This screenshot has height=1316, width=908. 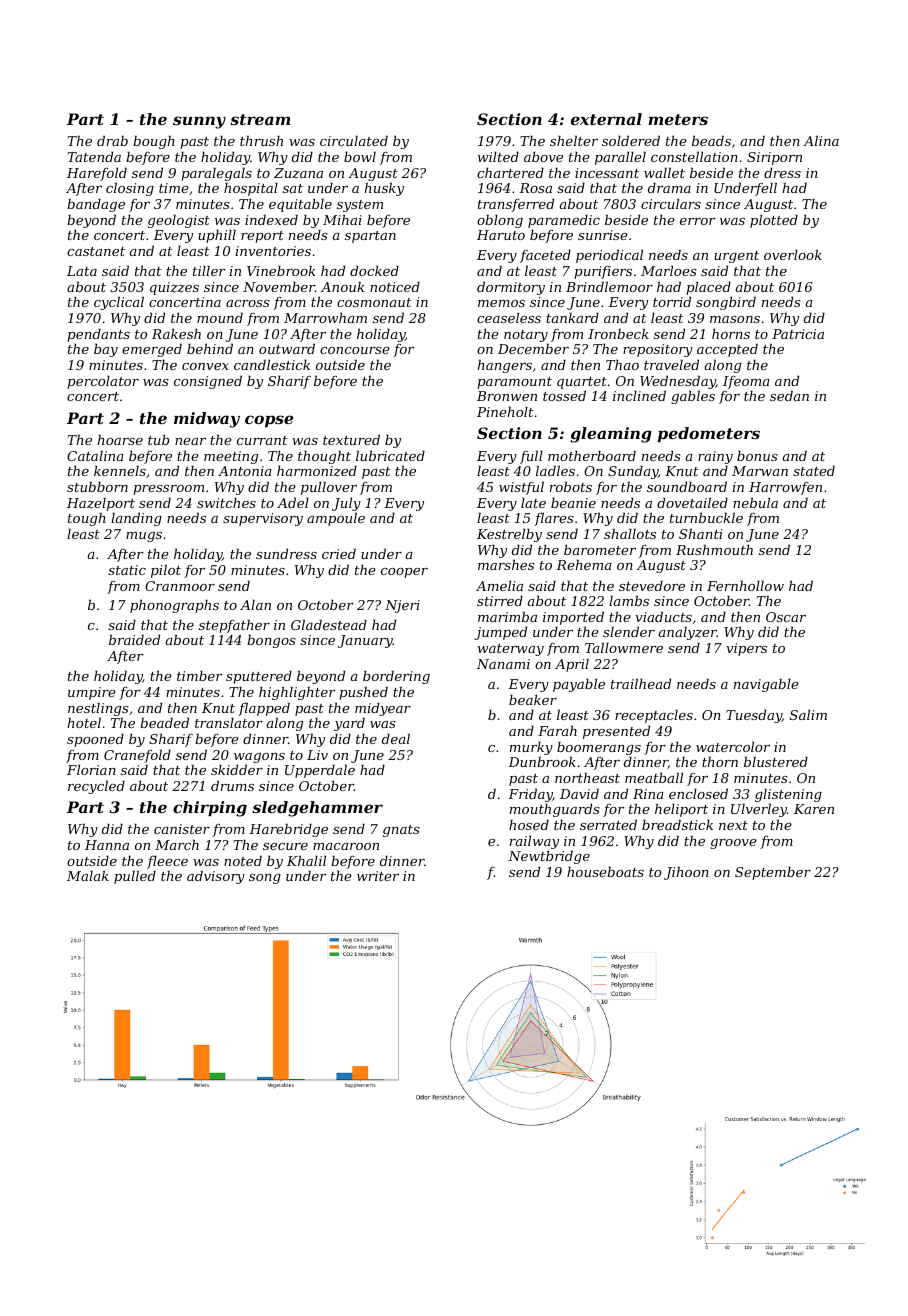 I want to click on dovetailed, so click(x=692, y=502).
